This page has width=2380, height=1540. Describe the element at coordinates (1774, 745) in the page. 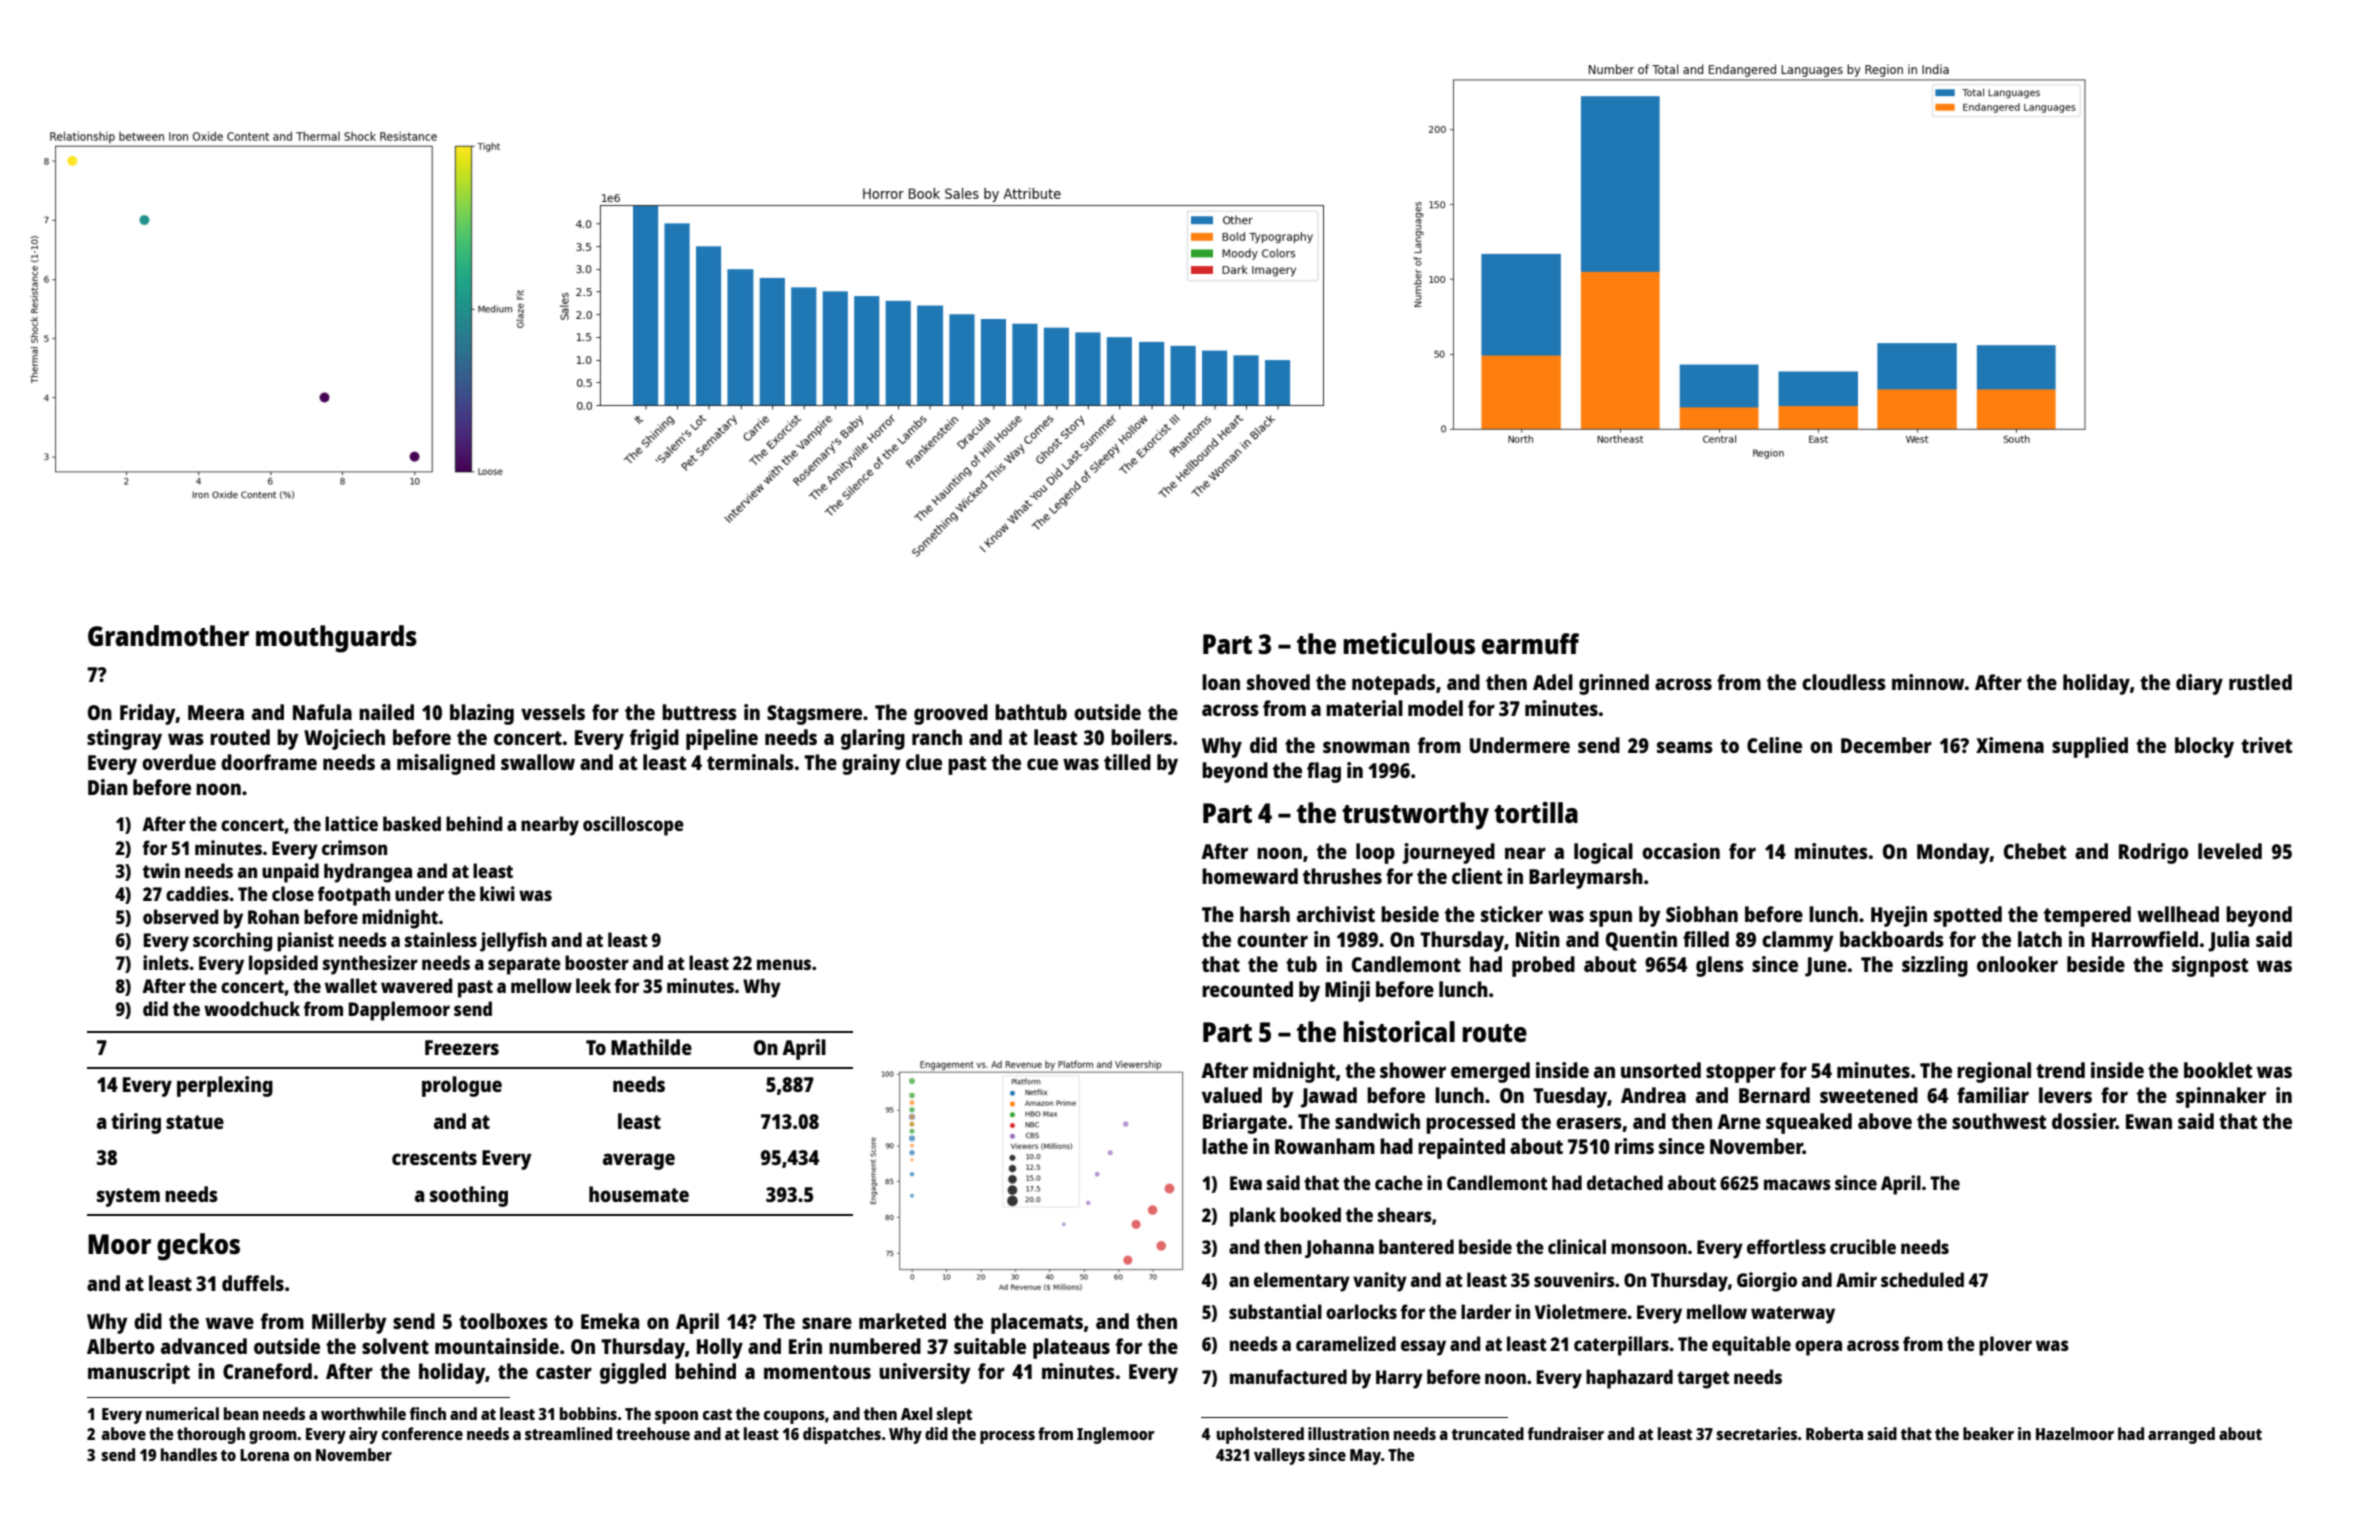

I see `Celine` at that location.
